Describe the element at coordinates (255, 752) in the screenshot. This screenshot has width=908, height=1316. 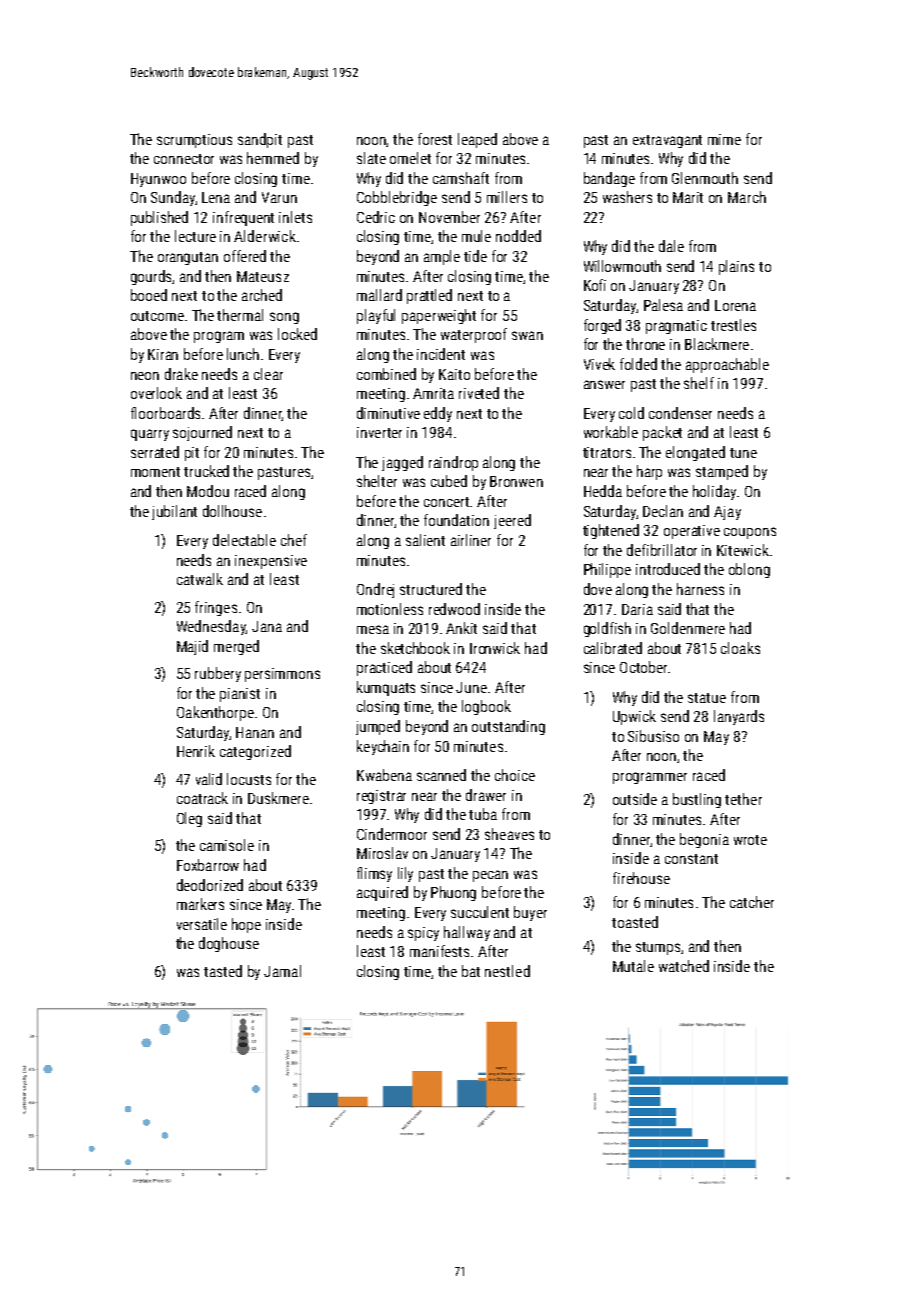
I see `categorized` at that location.
